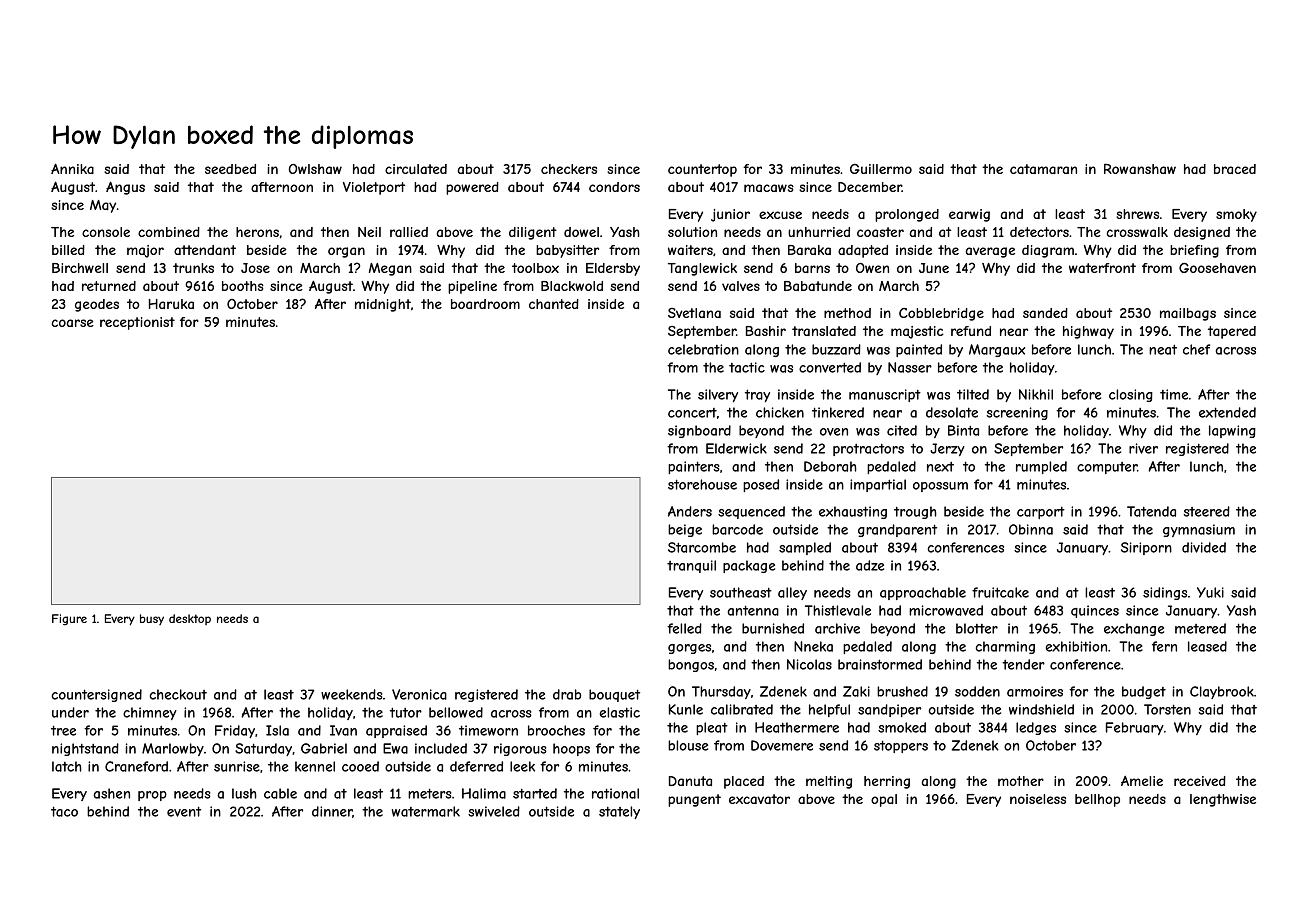  What do you see at coordinates (1038, 799) in the screenshot?
I see `noiseless` at bounding box center [1038, 799].
